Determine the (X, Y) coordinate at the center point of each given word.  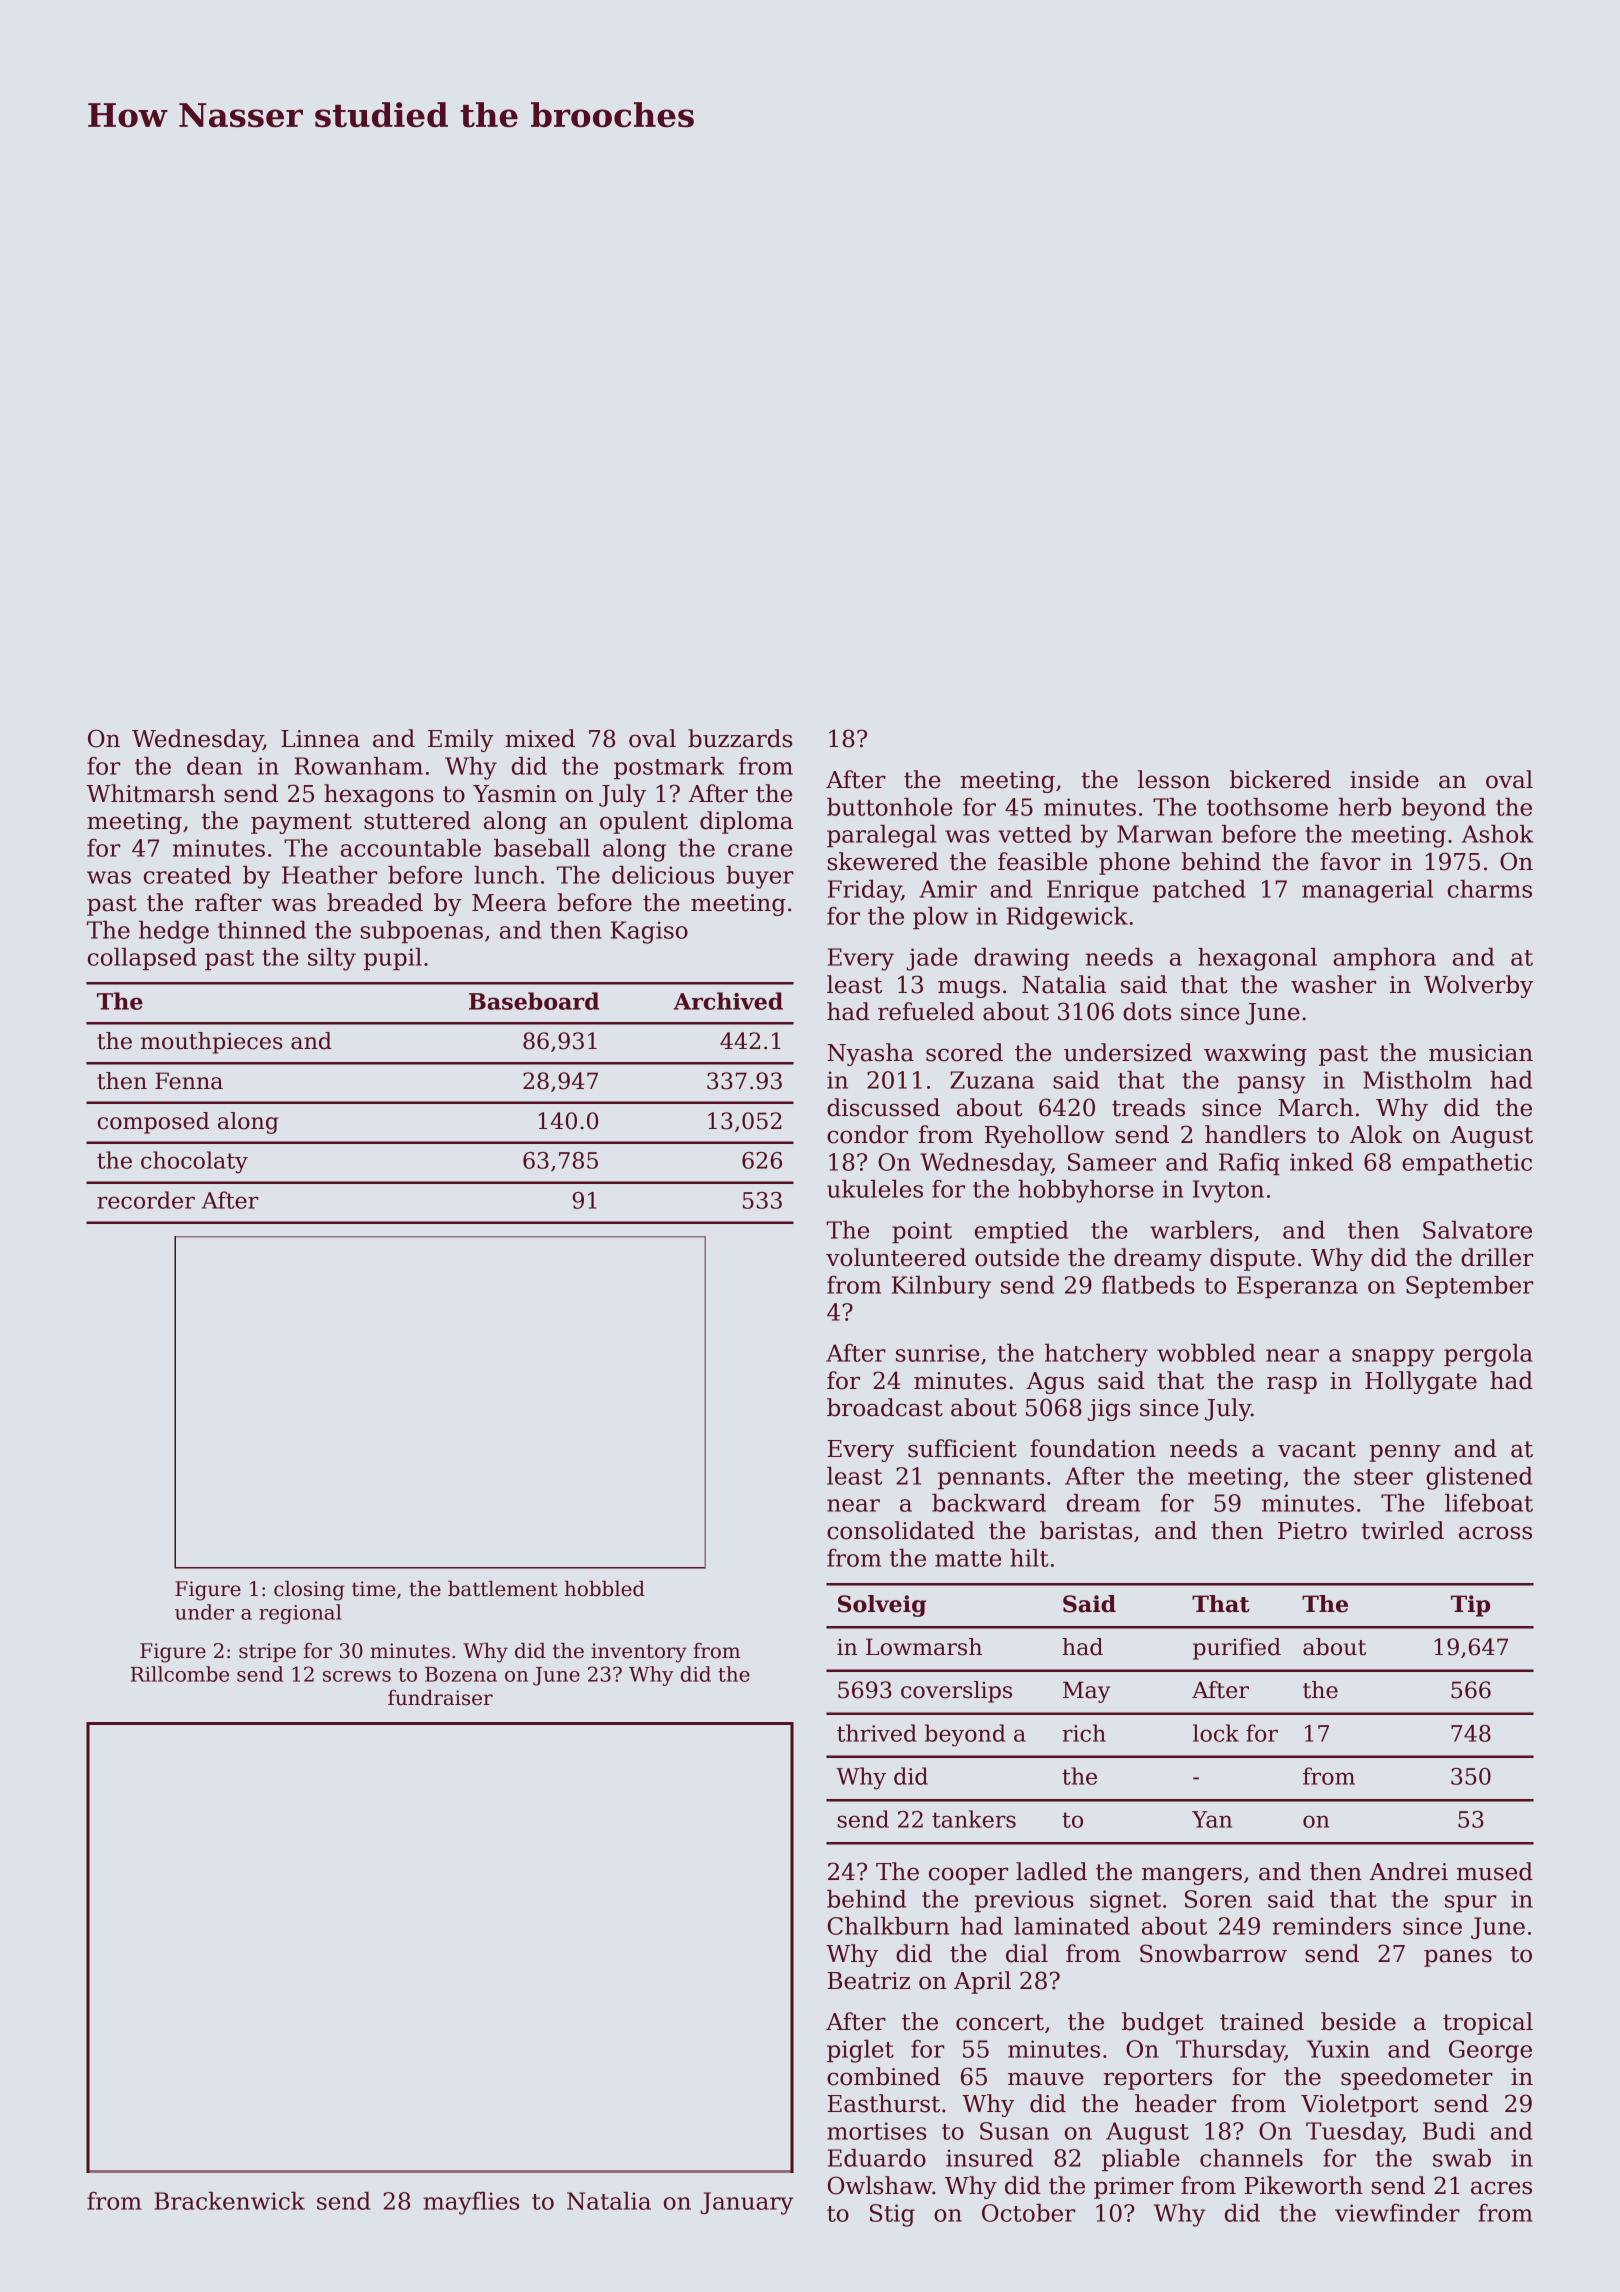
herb (1364, 807)
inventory (639, 1653)
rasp (1292, 1385)
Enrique (1092, 891)
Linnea (320, 739)
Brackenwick (229, 2201)
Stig (892, 2215)
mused (1495, 1871)
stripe (267, 1652)
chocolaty (194, 1162)
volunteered (896, 1257)
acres (1501, 2188)
